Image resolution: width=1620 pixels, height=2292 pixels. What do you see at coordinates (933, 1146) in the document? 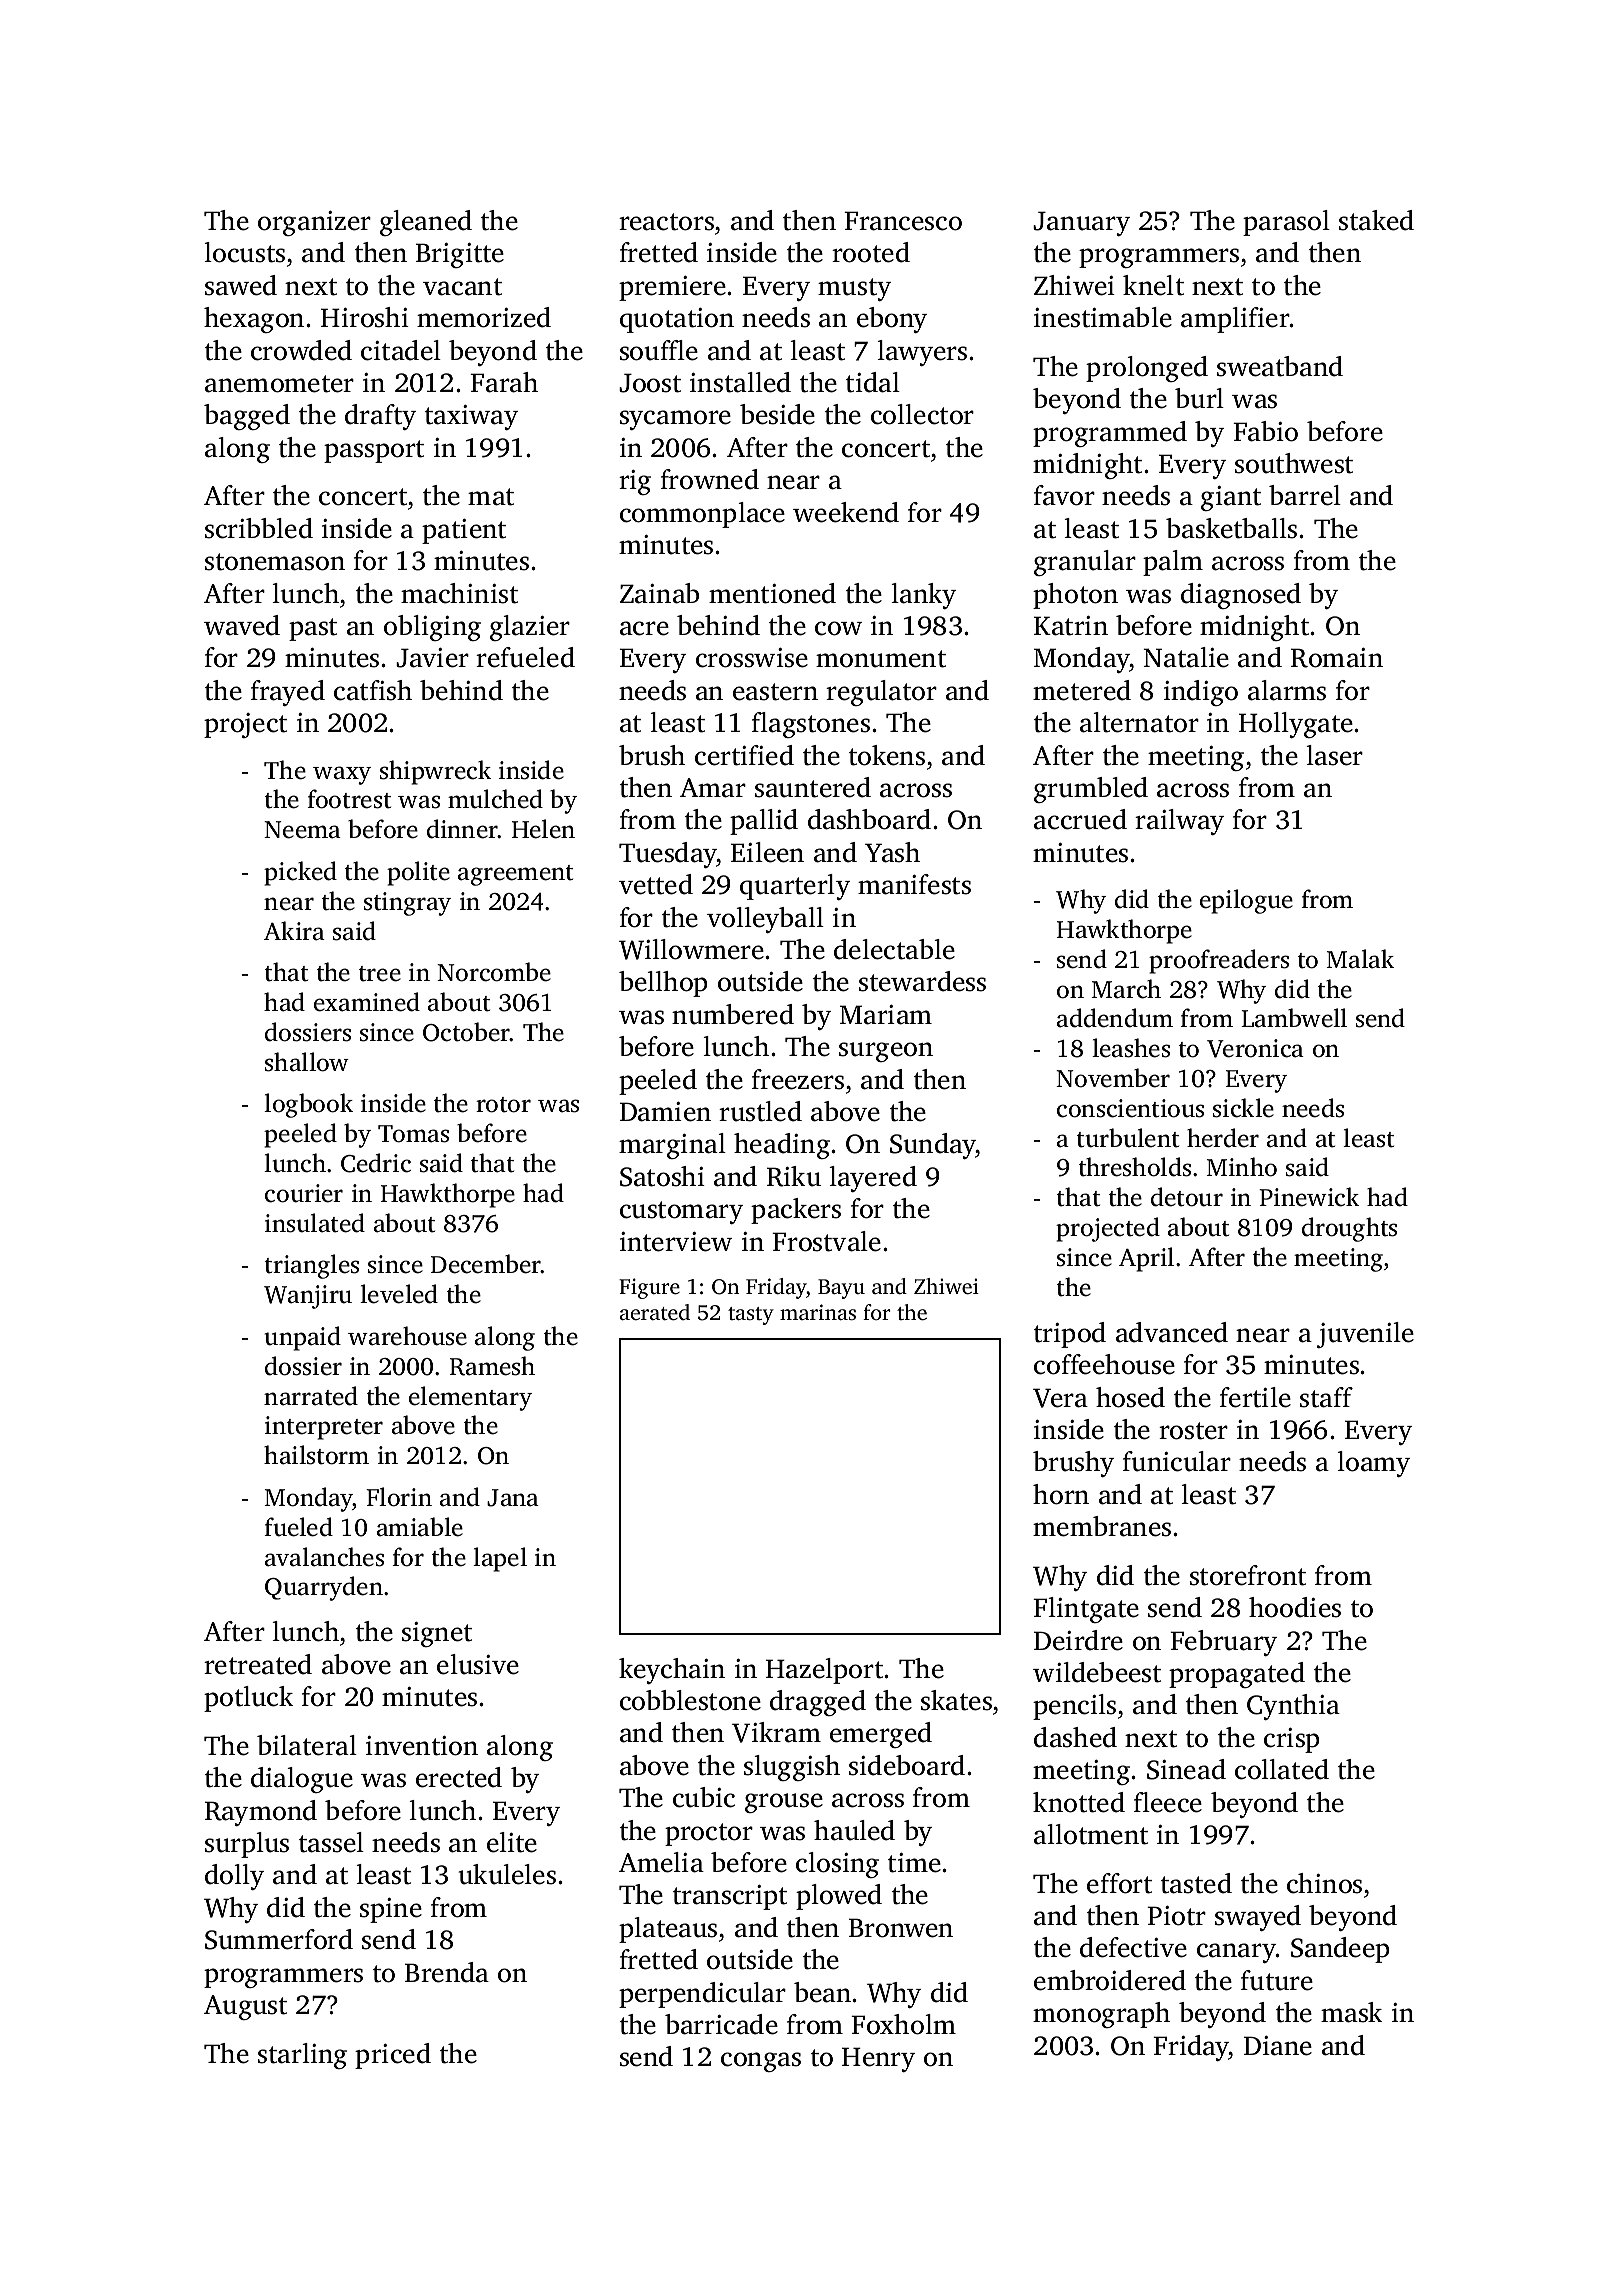
I see `Sunday` at bounding box center [933, 1146].
